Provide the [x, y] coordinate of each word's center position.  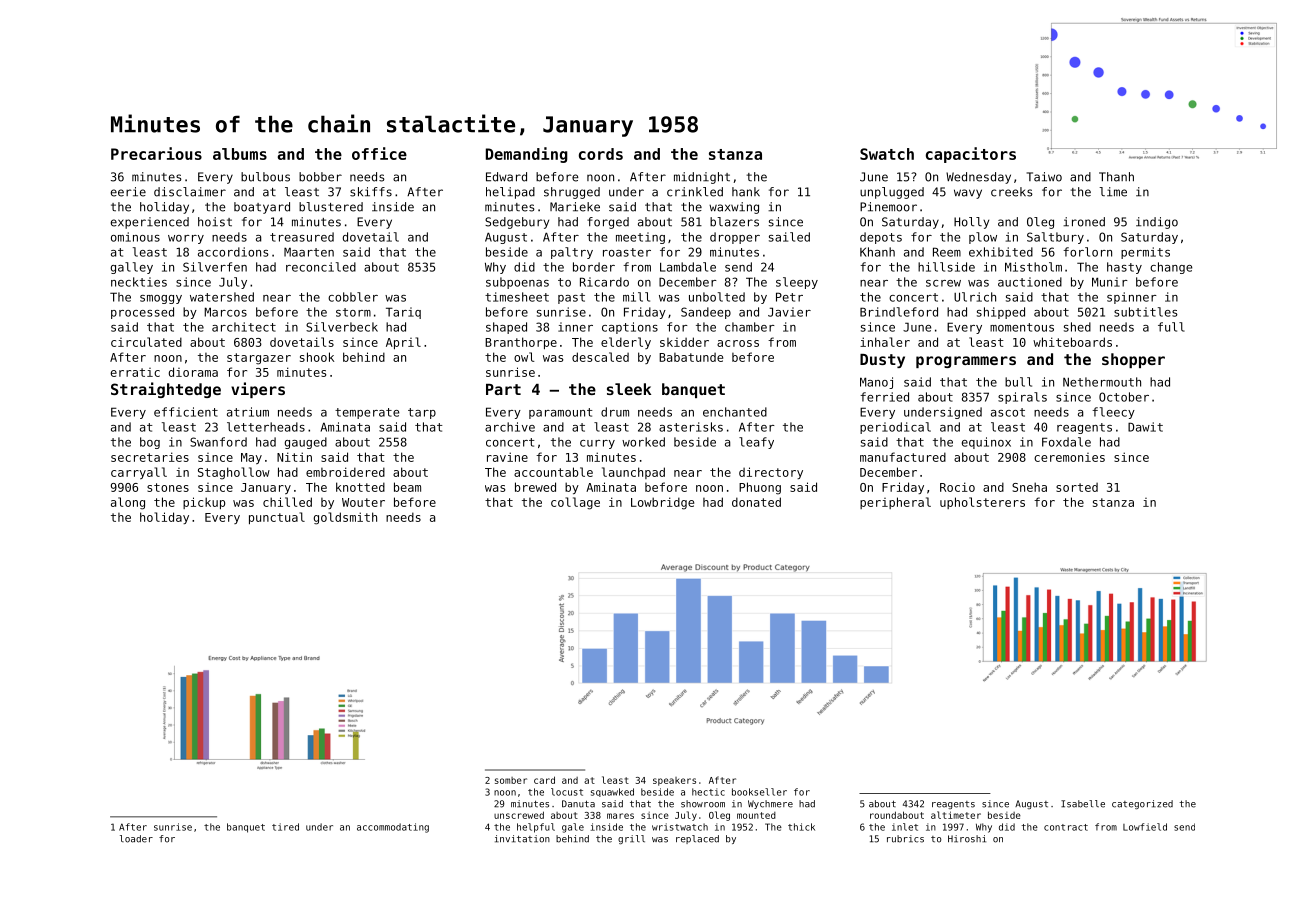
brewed [535, 487]
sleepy [797, 283]
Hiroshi [967, 839]
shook [317, 357]
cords [601, 154]
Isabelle [1083, 804]
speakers [674, 781]
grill [631, 839]
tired [285, 827]
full [1171, 327]
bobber [320, 177]
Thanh [1116, 177]
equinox [986, 443]
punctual [277, 518]
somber [511, 780]
